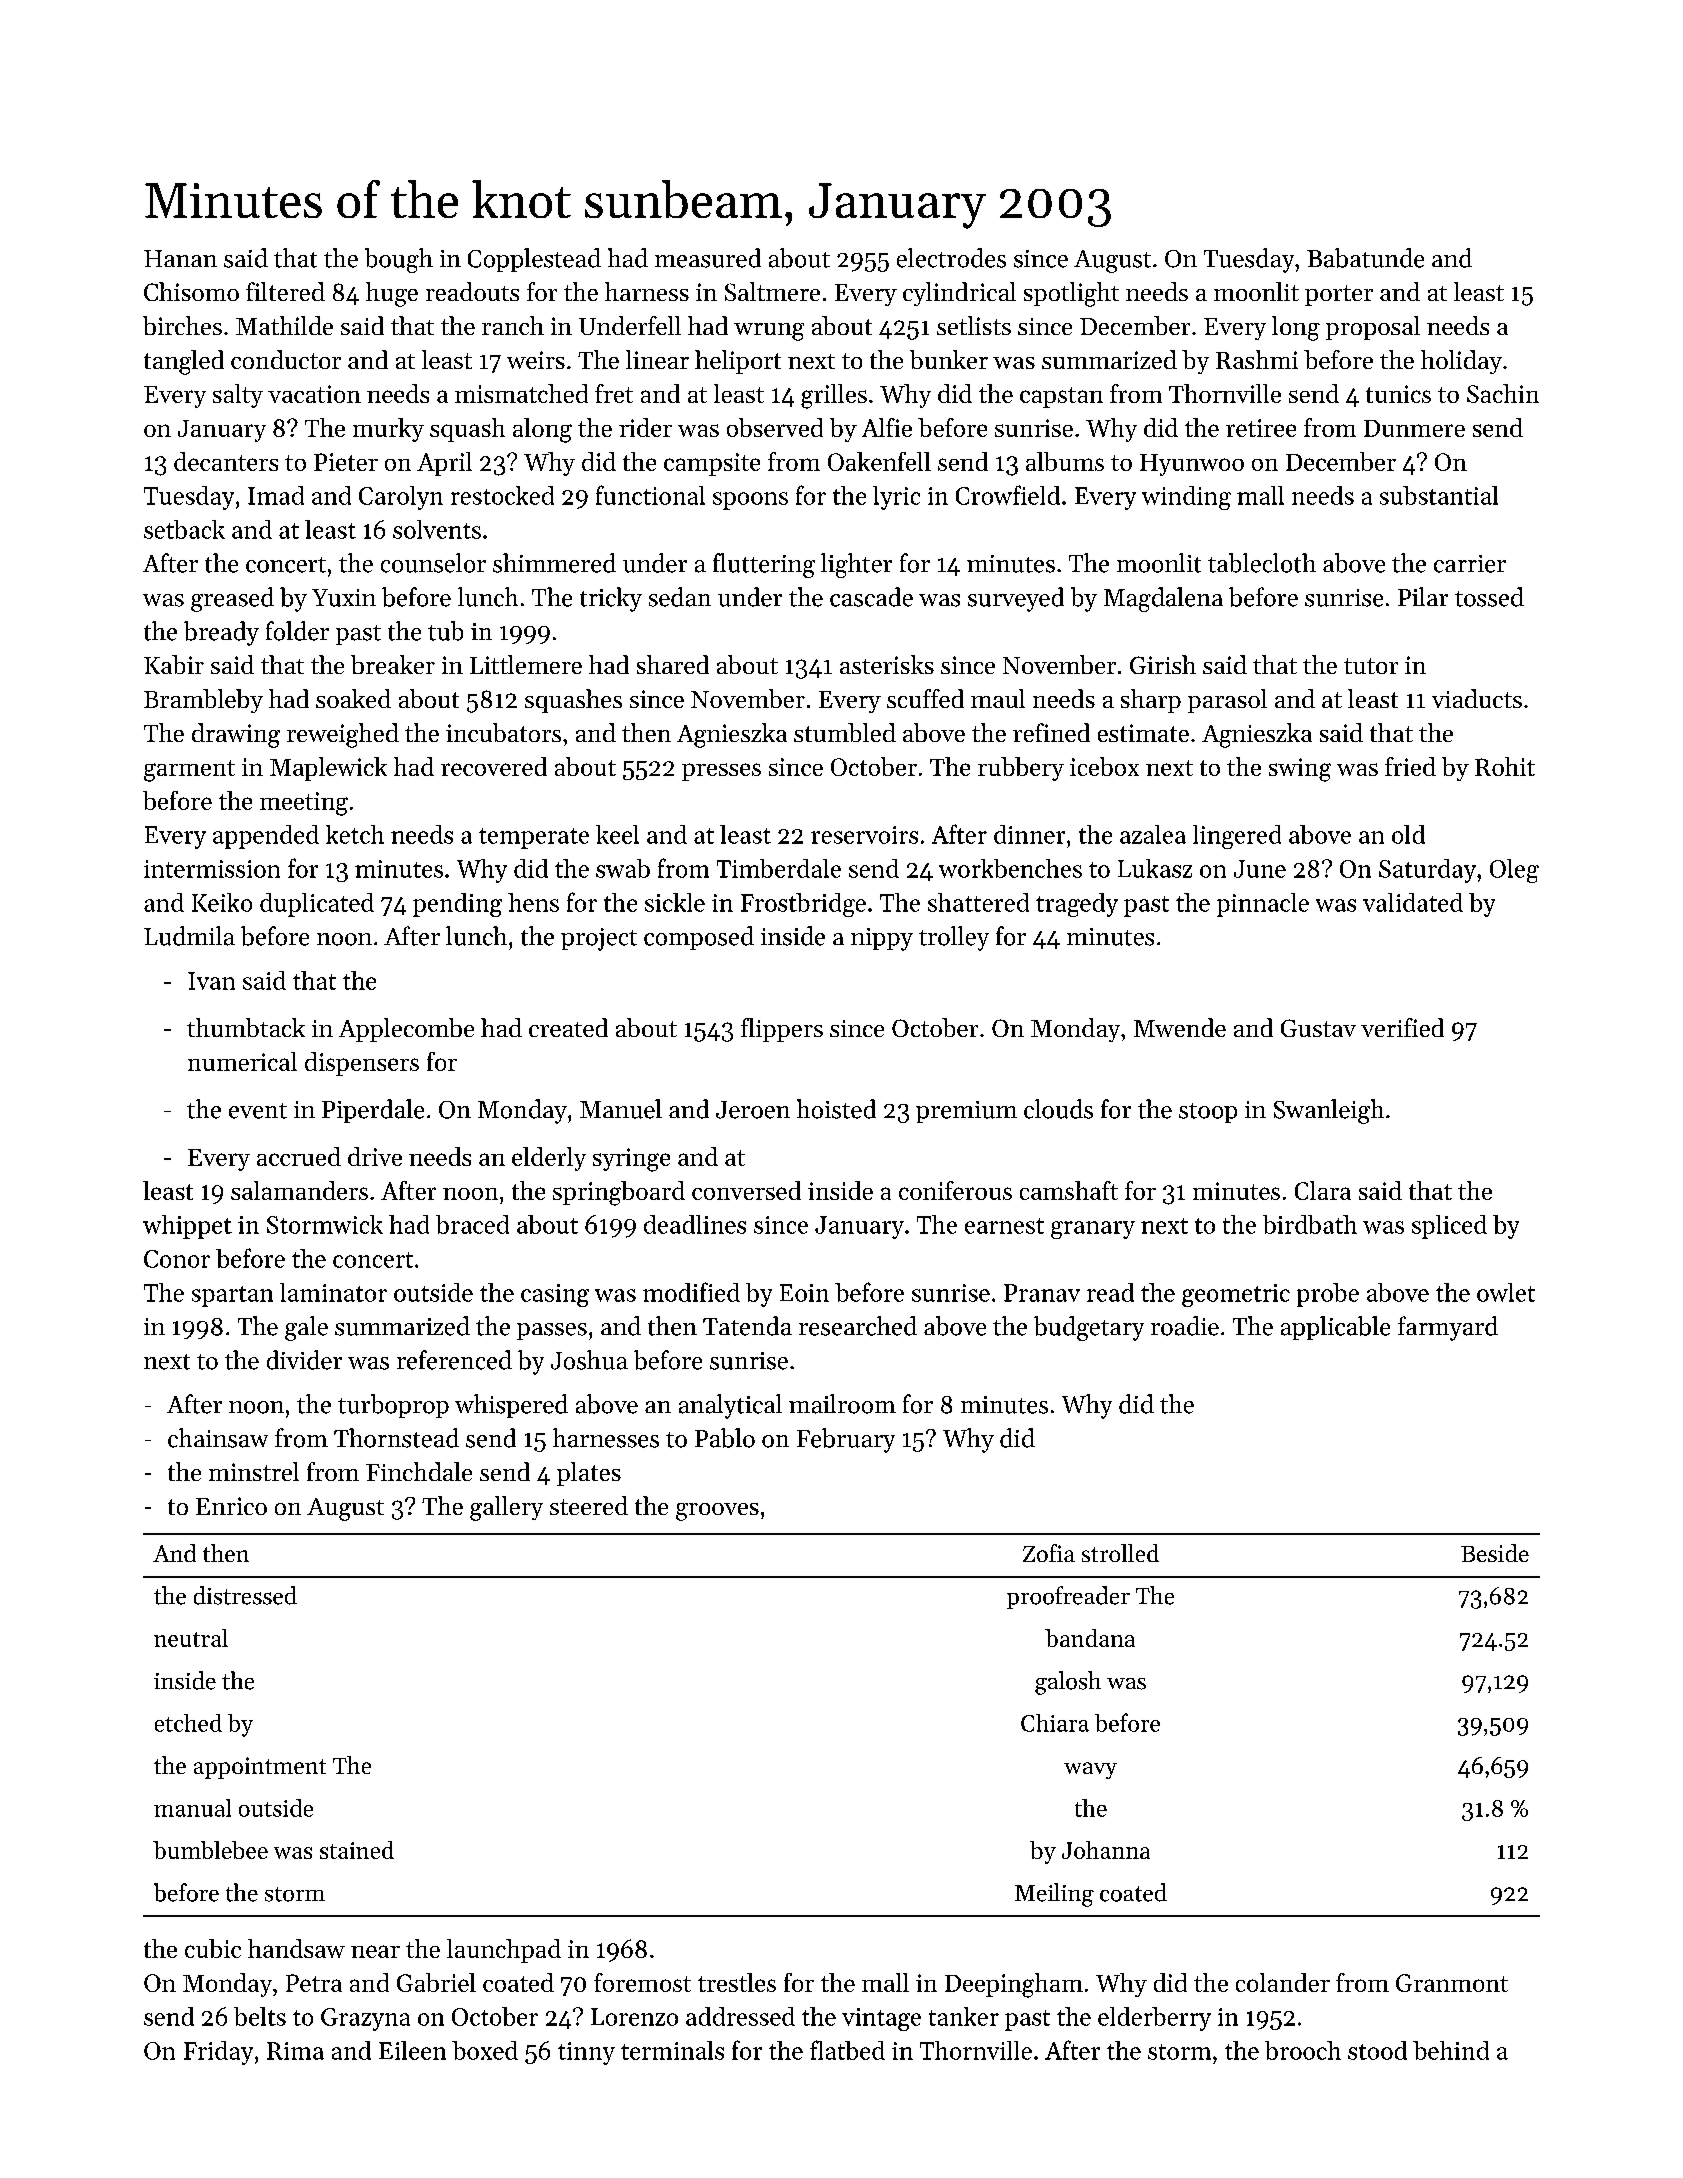 The width and height of the screenshot is (1683, 2178). What do you see at coordinates (485, 2050) in the screenshot?
I see `boxed` at bounding box center [485, 2050].
